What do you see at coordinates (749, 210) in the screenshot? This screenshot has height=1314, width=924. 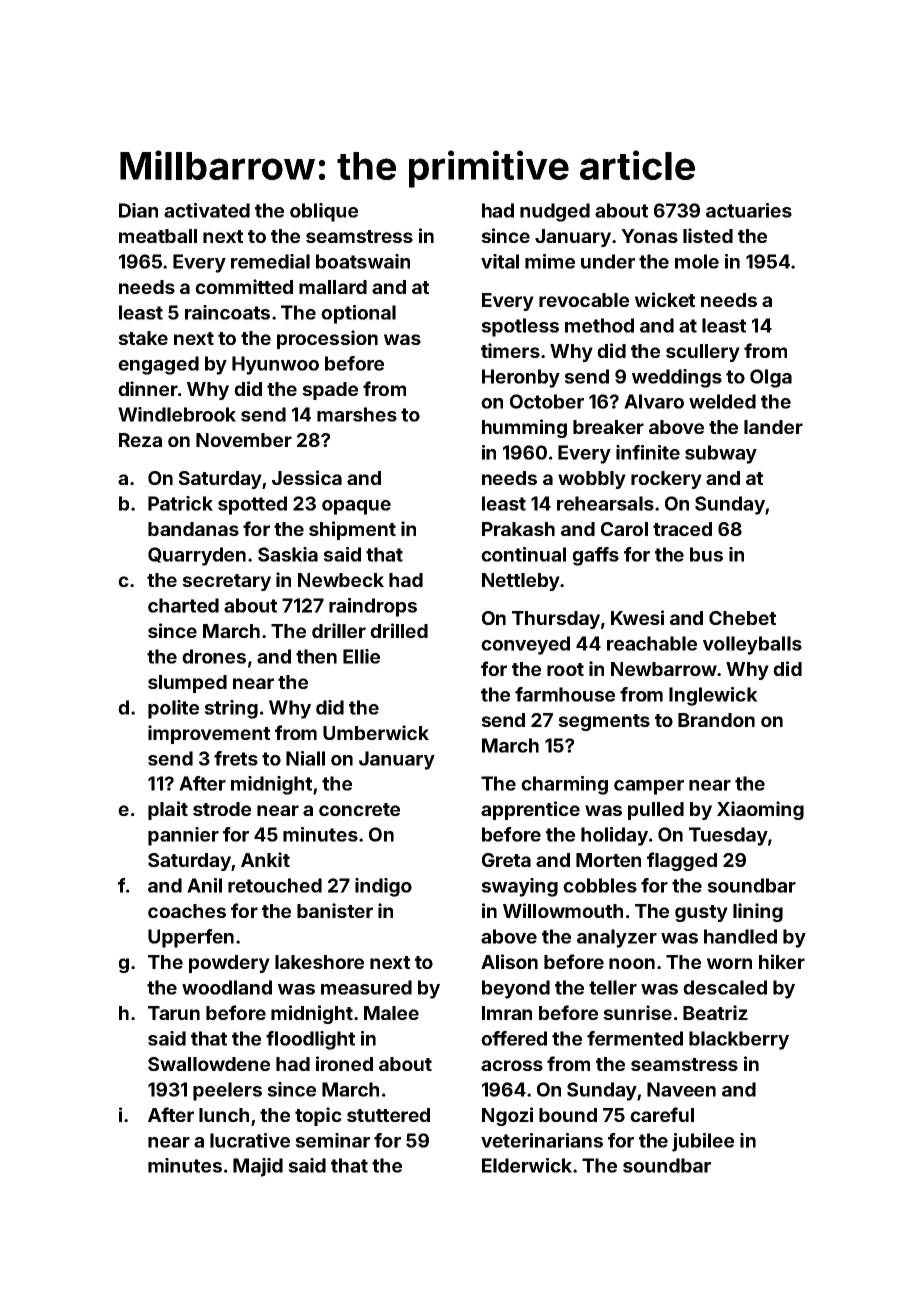 I see `actuaries` at bounding box center [749, 210].
